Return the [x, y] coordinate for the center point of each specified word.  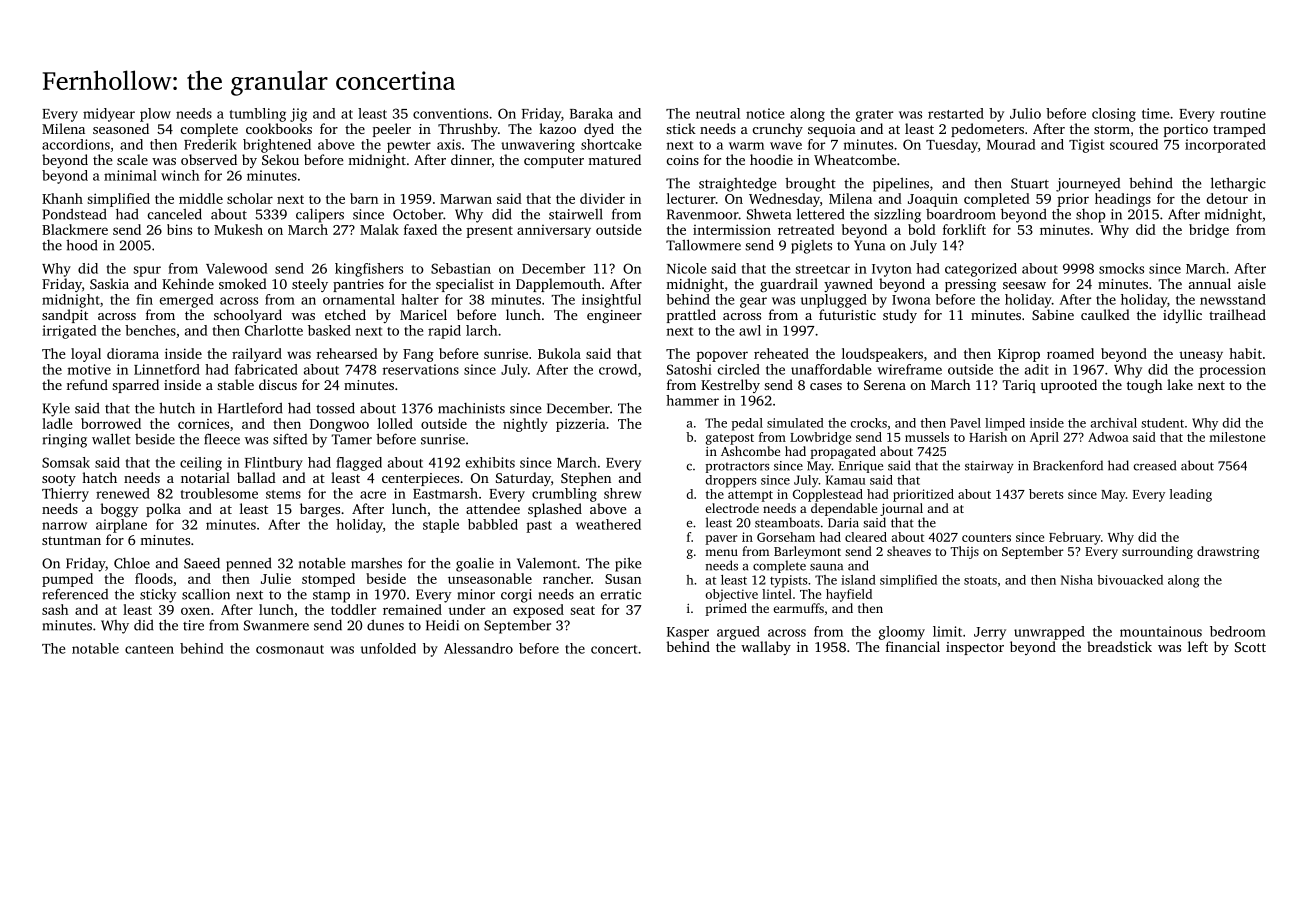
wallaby [766, 648]
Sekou [280, 159]
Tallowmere [703, 245]
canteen [149, 649]
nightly [525, 425]
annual [1210, 283]
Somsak [66, 462]
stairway [989, 467]
